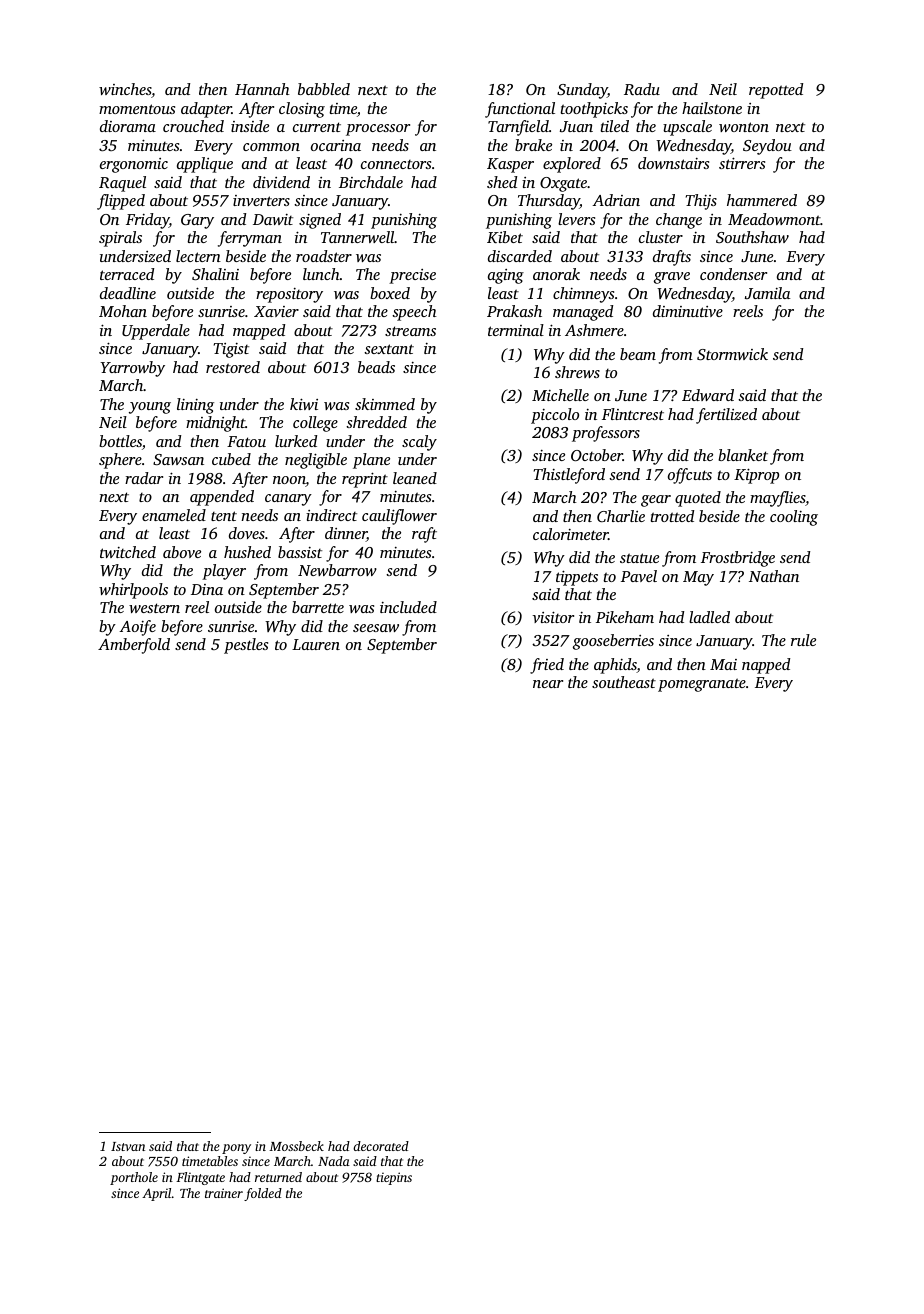  I want to click on tiepins, so click(394, 1178).
